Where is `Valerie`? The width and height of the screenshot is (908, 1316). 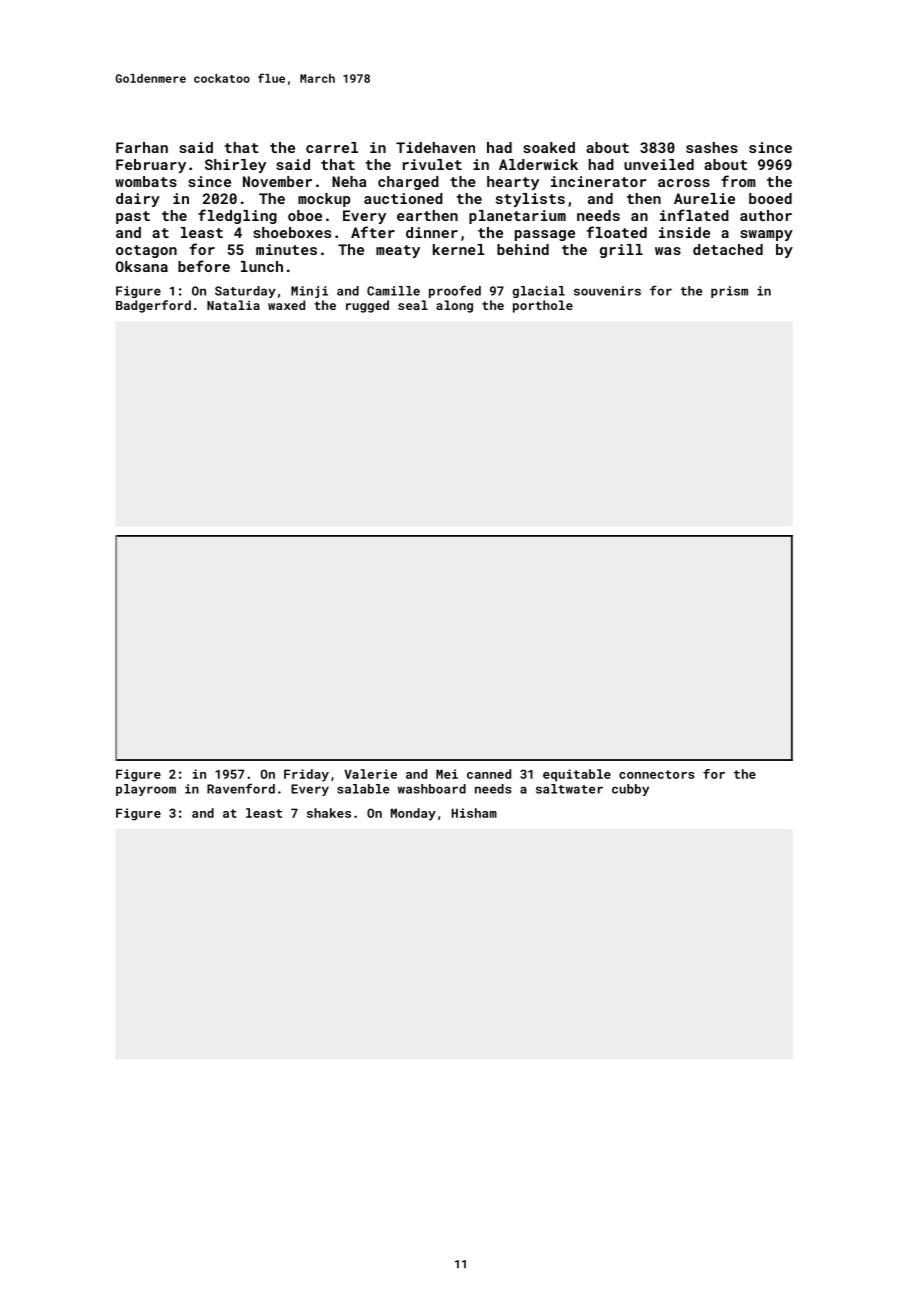
Valerie is located at coordinates (370, 774).
